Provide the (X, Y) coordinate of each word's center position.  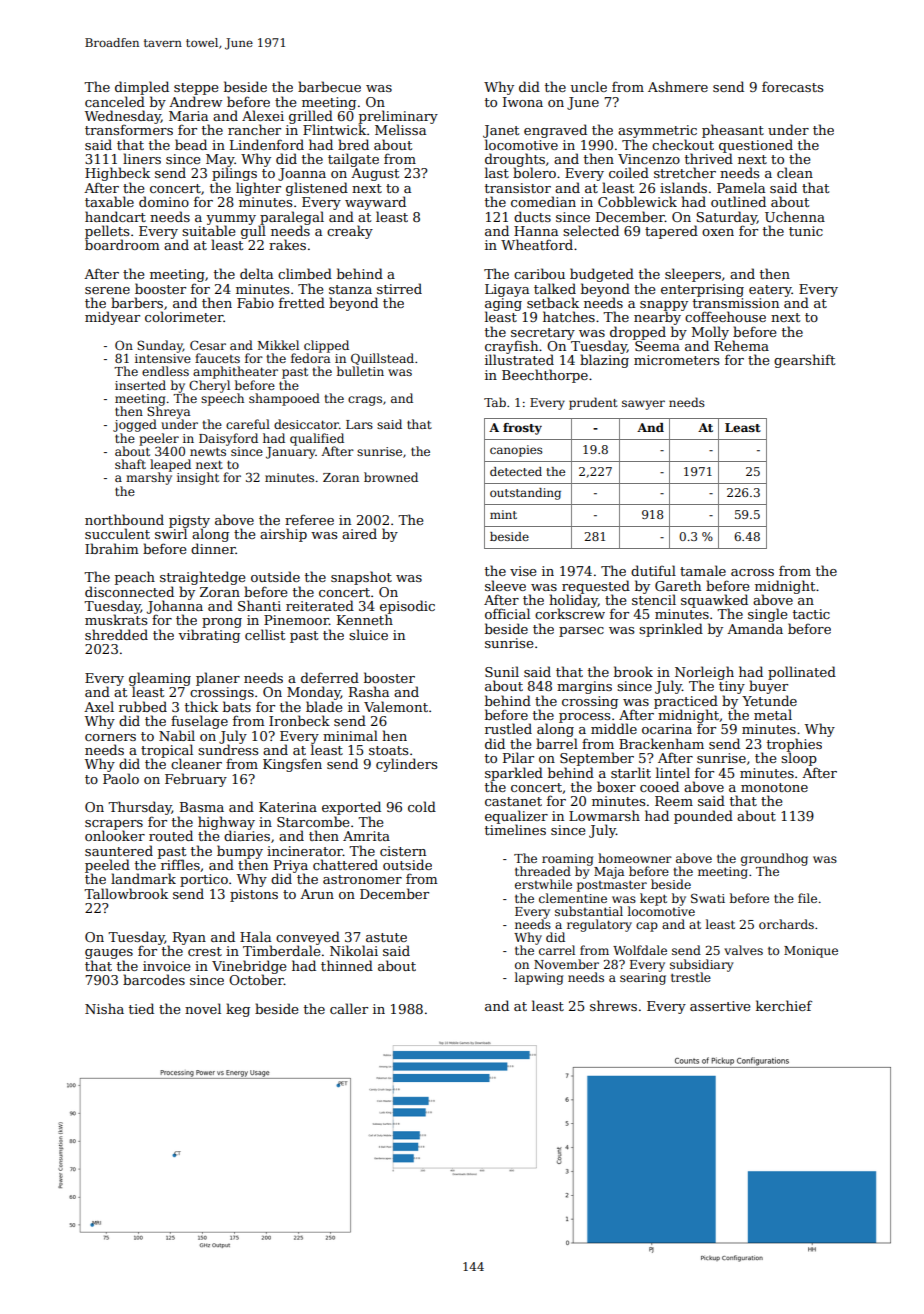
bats (237, 706)
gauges (109, 954)
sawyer (643, 405)
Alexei (263, 115)
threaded (543, 871)
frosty (522, 429)
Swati (708, 898)
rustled (508, 728)
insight (198, 478)
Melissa (400, 129)
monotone (774, 787)
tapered (671, 232)
